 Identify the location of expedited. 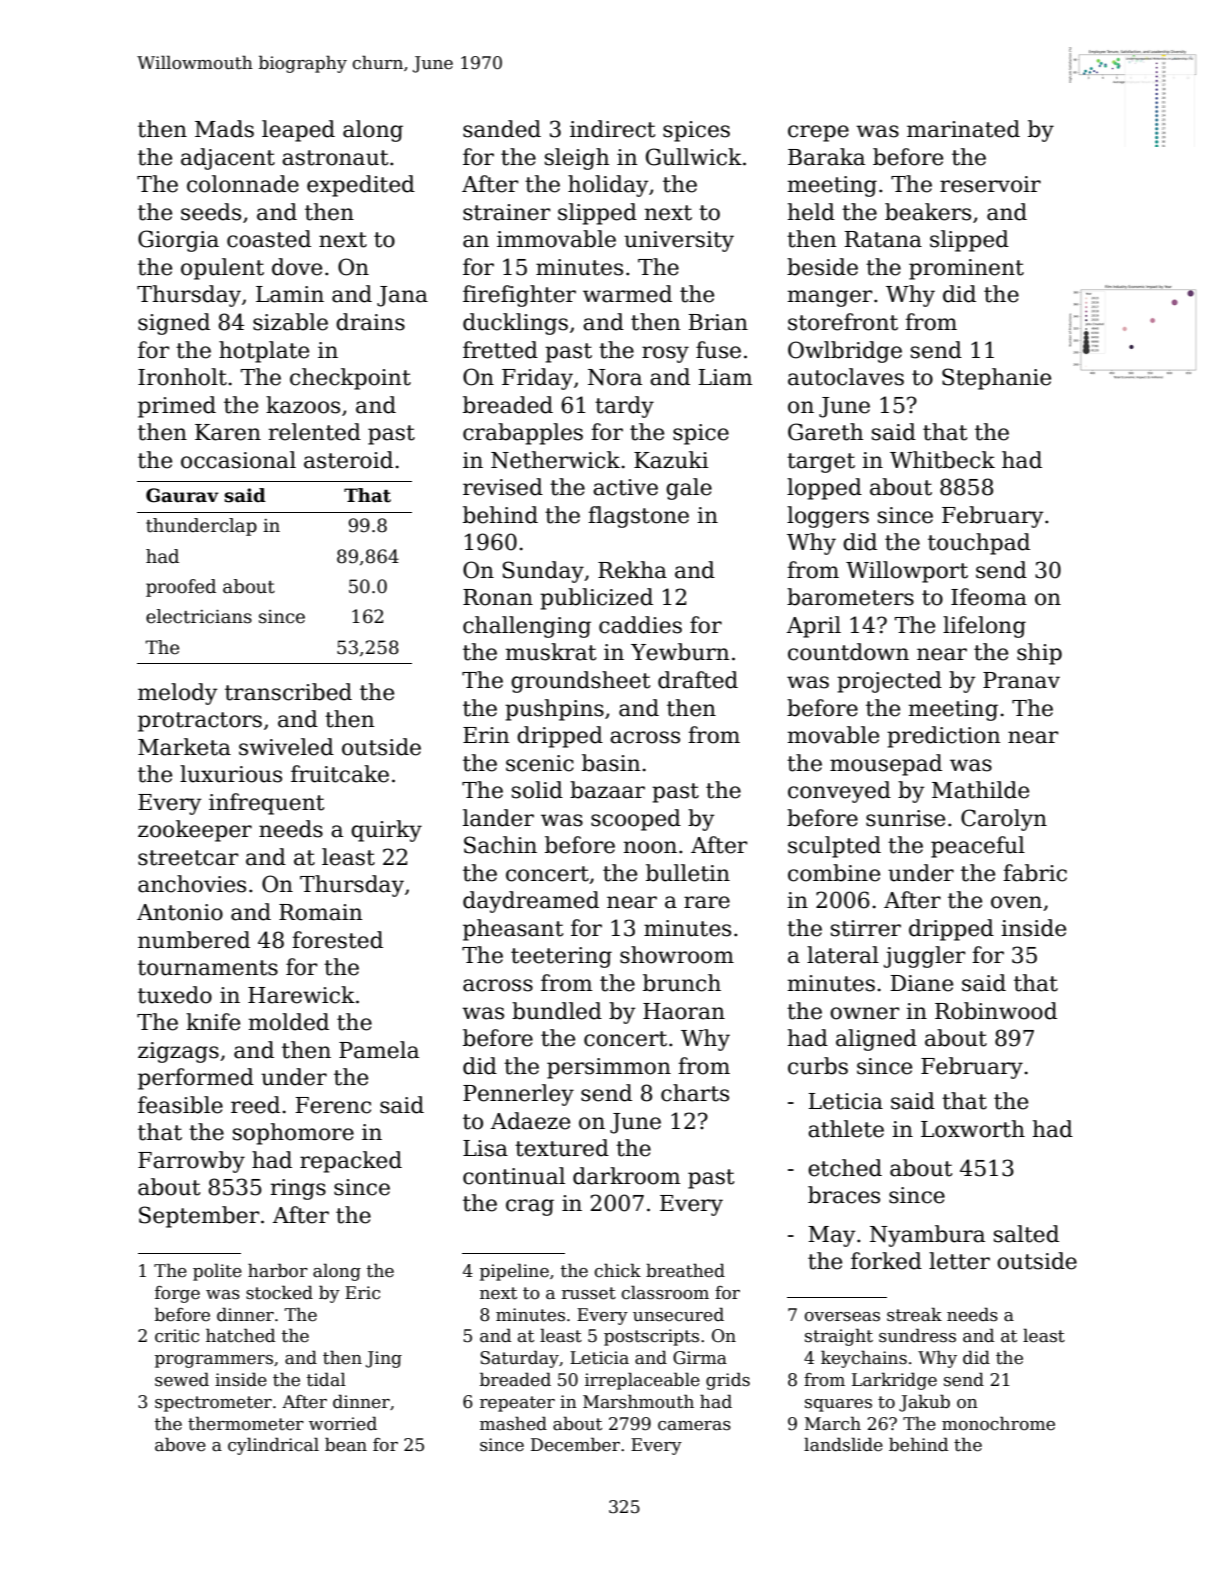
(361, 186).
